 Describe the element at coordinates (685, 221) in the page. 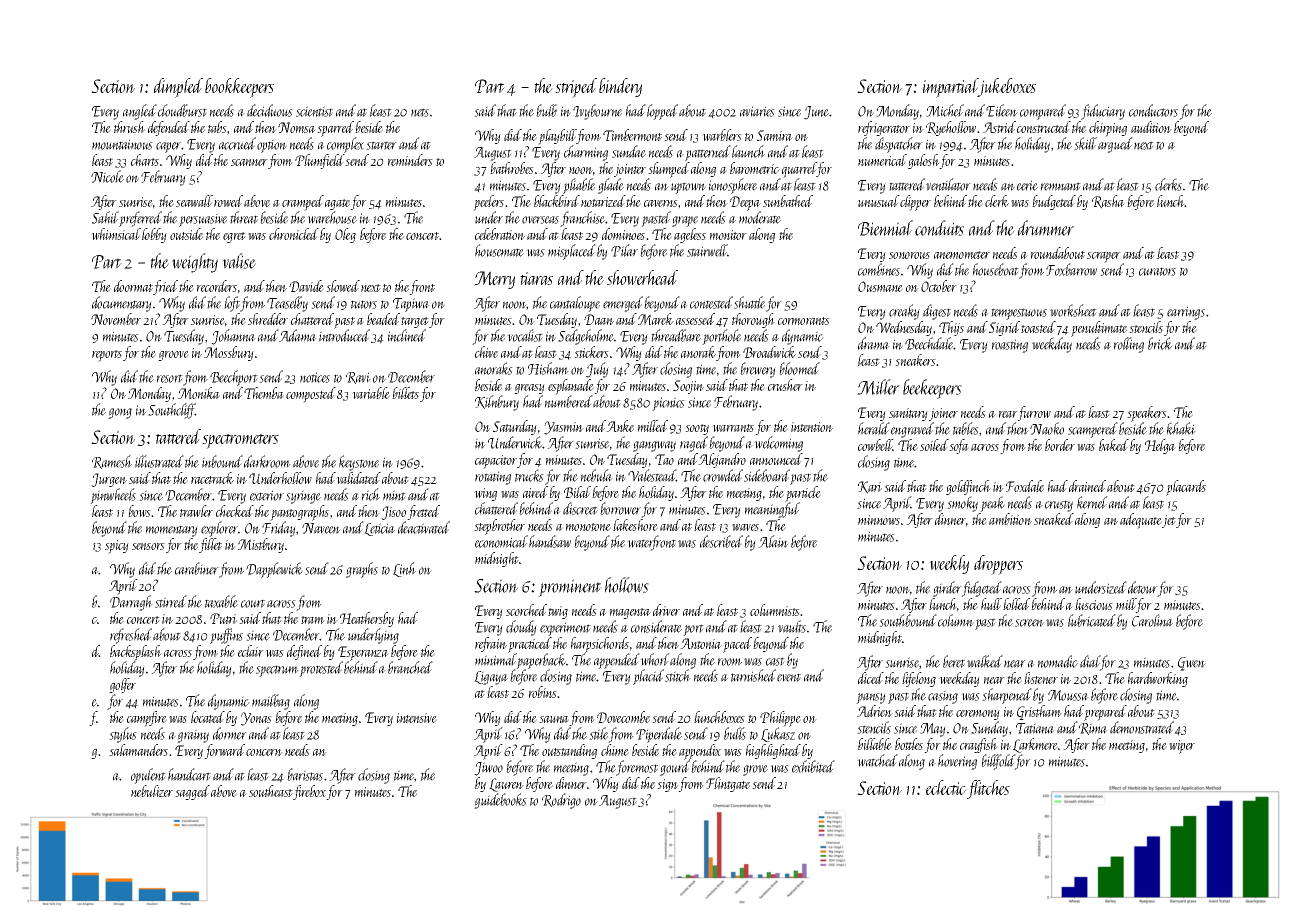

I see `grape` at that location.
